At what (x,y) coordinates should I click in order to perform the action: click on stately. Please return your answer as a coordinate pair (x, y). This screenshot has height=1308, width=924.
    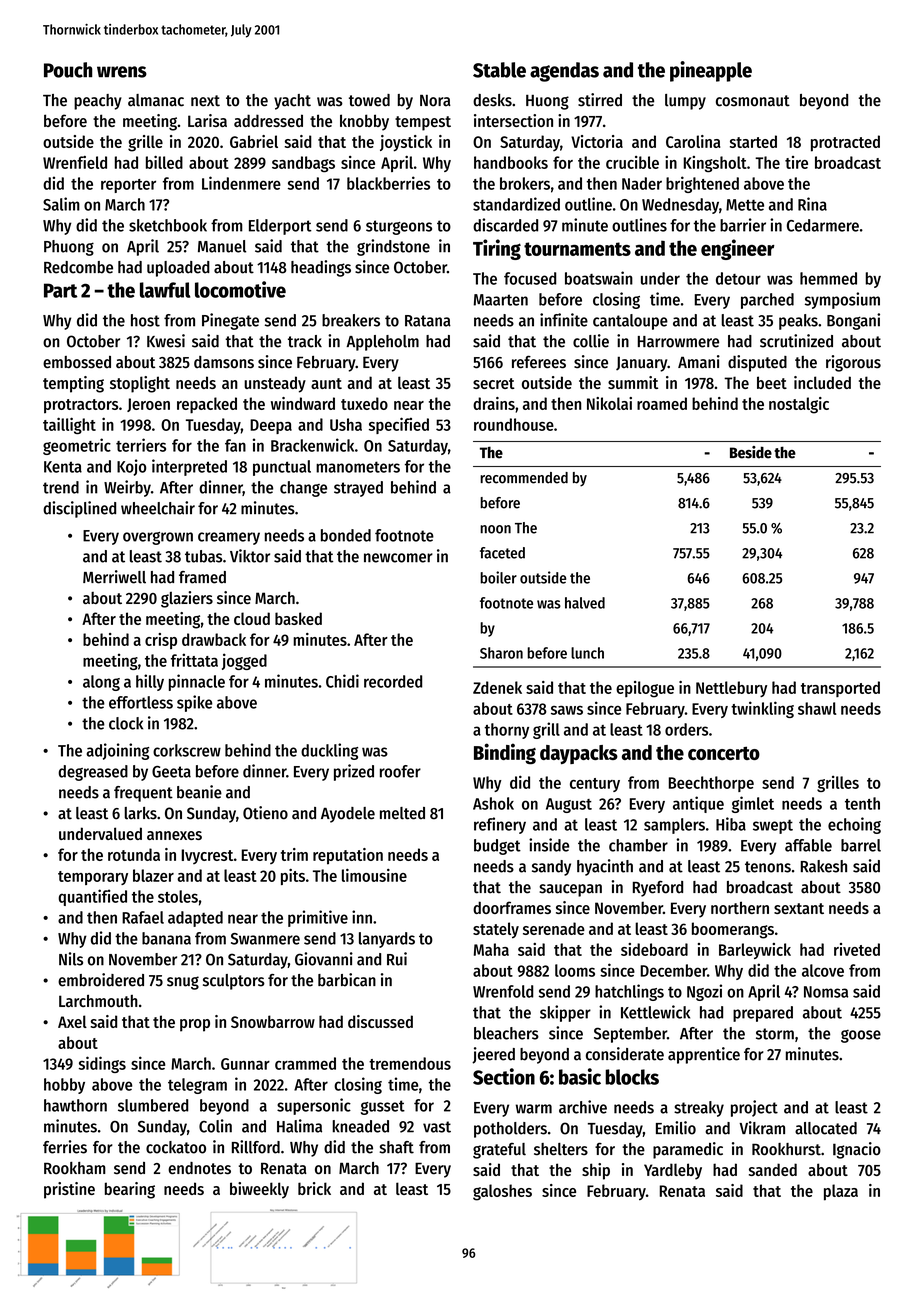
    Looking at the image, I should click on (496, 930).
